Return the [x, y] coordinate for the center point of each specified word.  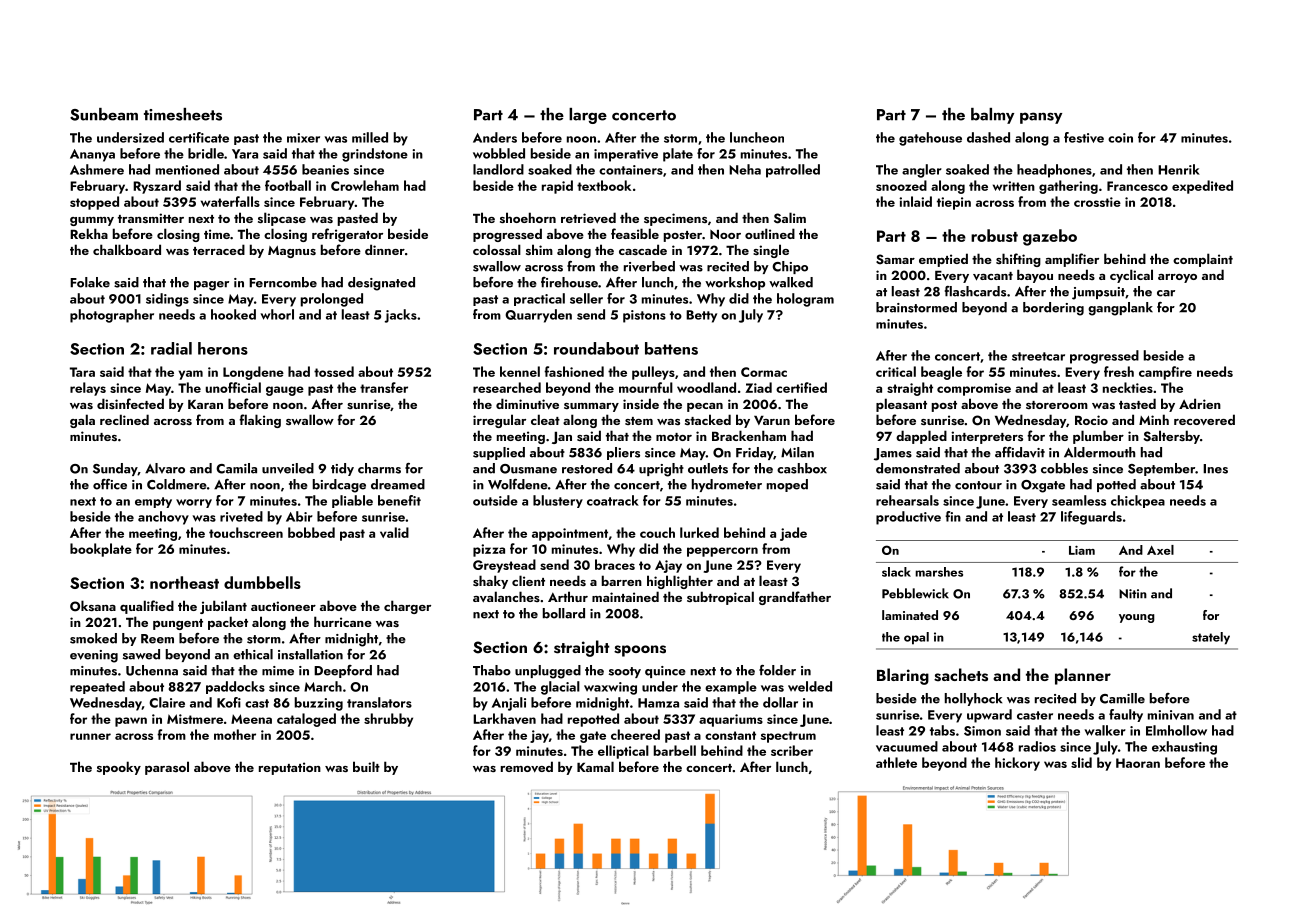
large [588, 116]
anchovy [163, 518]
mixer [303, 138]
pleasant [901, 405]
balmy [992, 116]
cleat [545, 419]
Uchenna [152, 670]
